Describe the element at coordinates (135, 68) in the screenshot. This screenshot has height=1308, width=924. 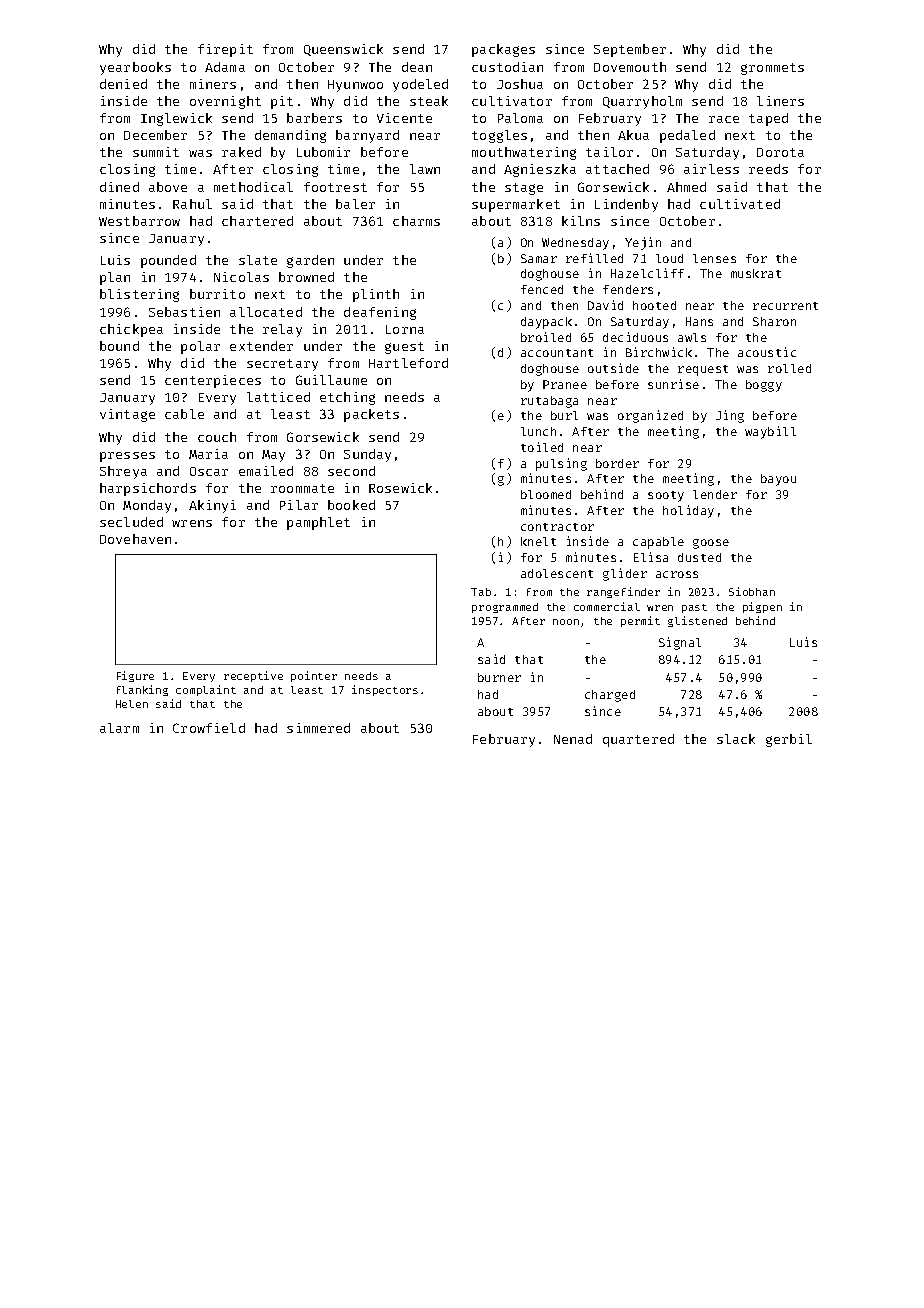
I see `yearbooks` at that location.
